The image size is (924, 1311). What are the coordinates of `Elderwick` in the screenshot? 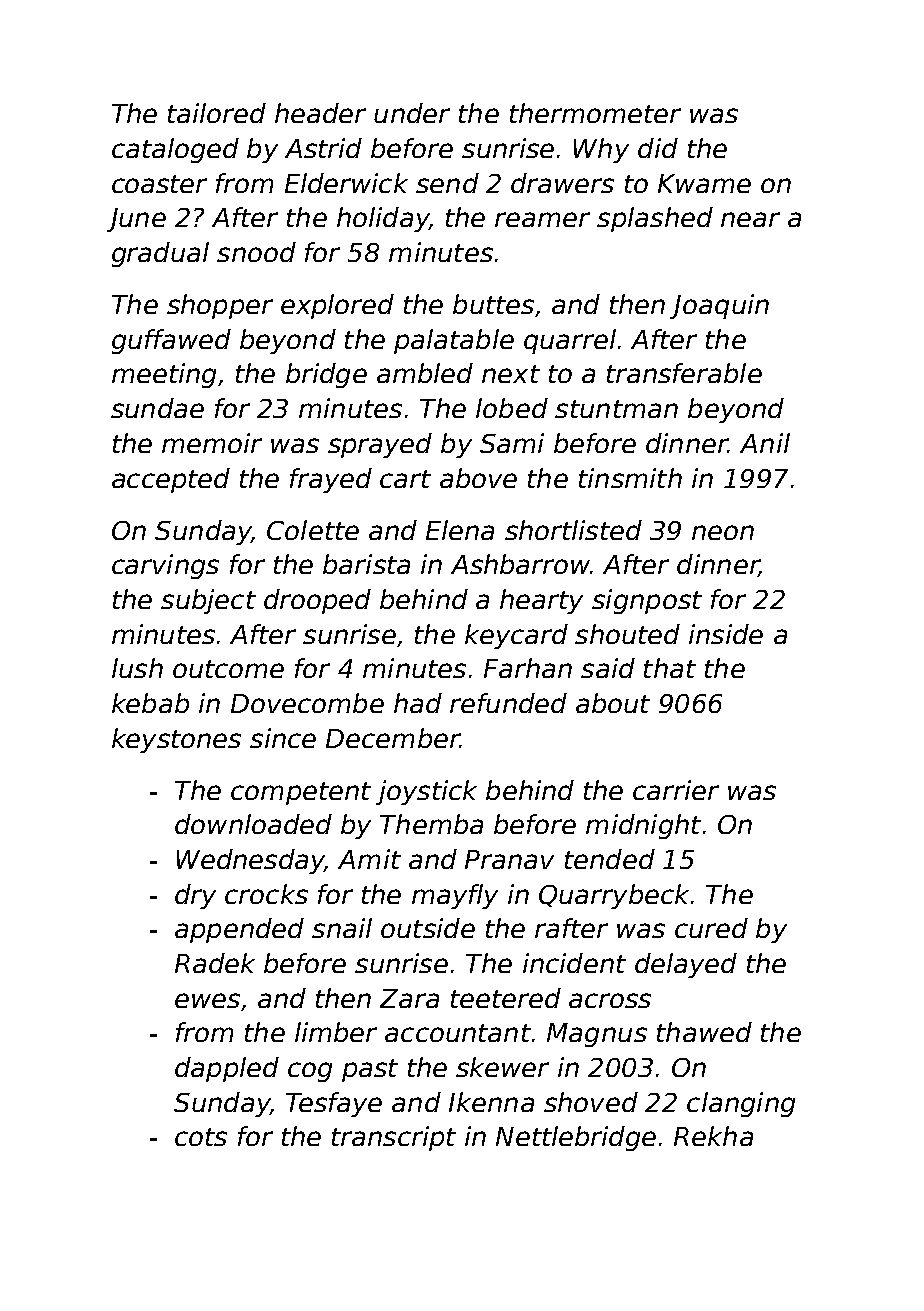 It's located at (346, 183).
